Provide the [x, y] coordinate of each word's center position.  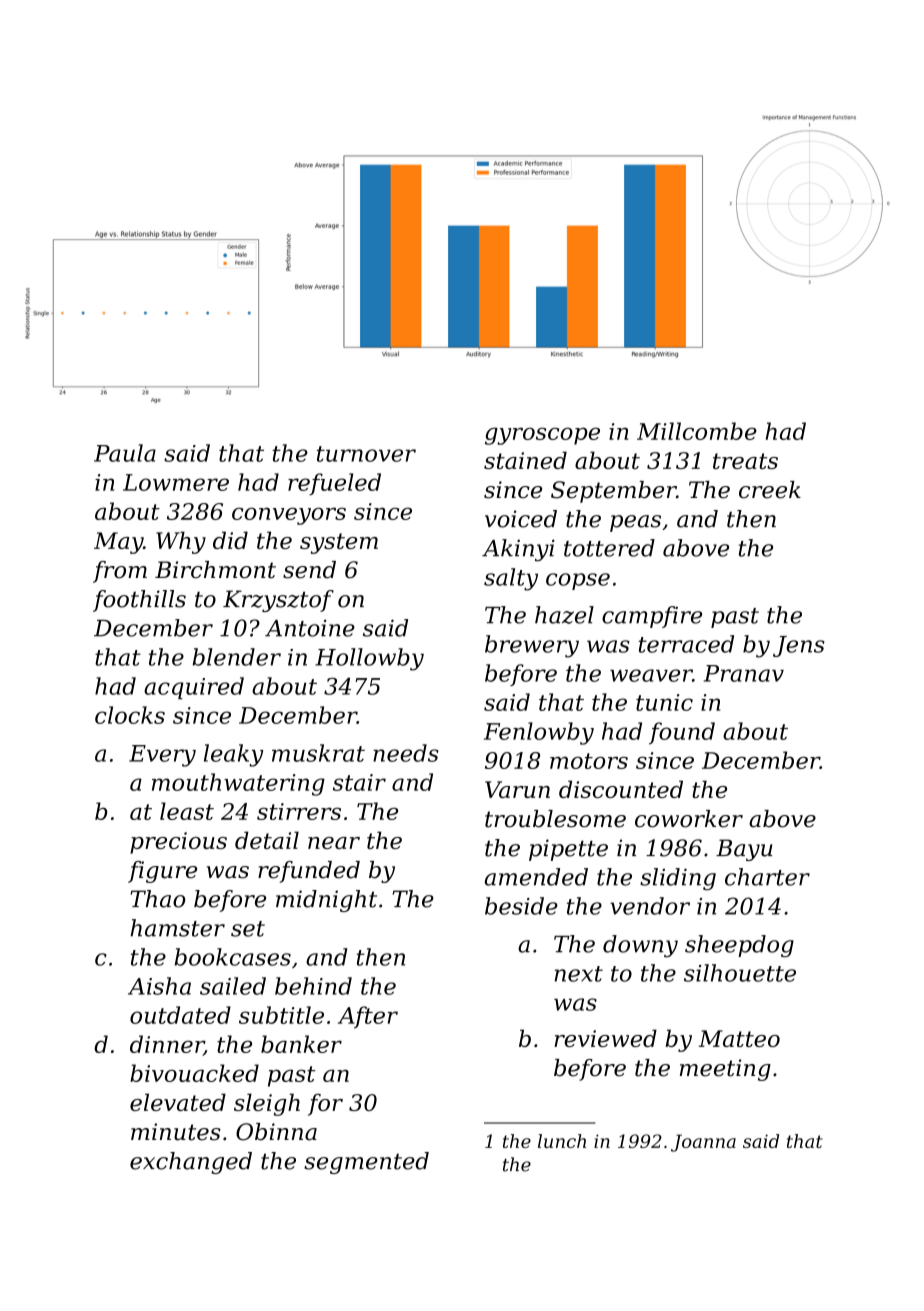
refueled [334, 484]
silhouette [740, 973]
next [579, 974]
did [230, 540]
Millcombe [697, 431]
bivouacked [194, 1073]
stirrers [299, 811]
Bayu [744, 850]
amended [536, 877]
